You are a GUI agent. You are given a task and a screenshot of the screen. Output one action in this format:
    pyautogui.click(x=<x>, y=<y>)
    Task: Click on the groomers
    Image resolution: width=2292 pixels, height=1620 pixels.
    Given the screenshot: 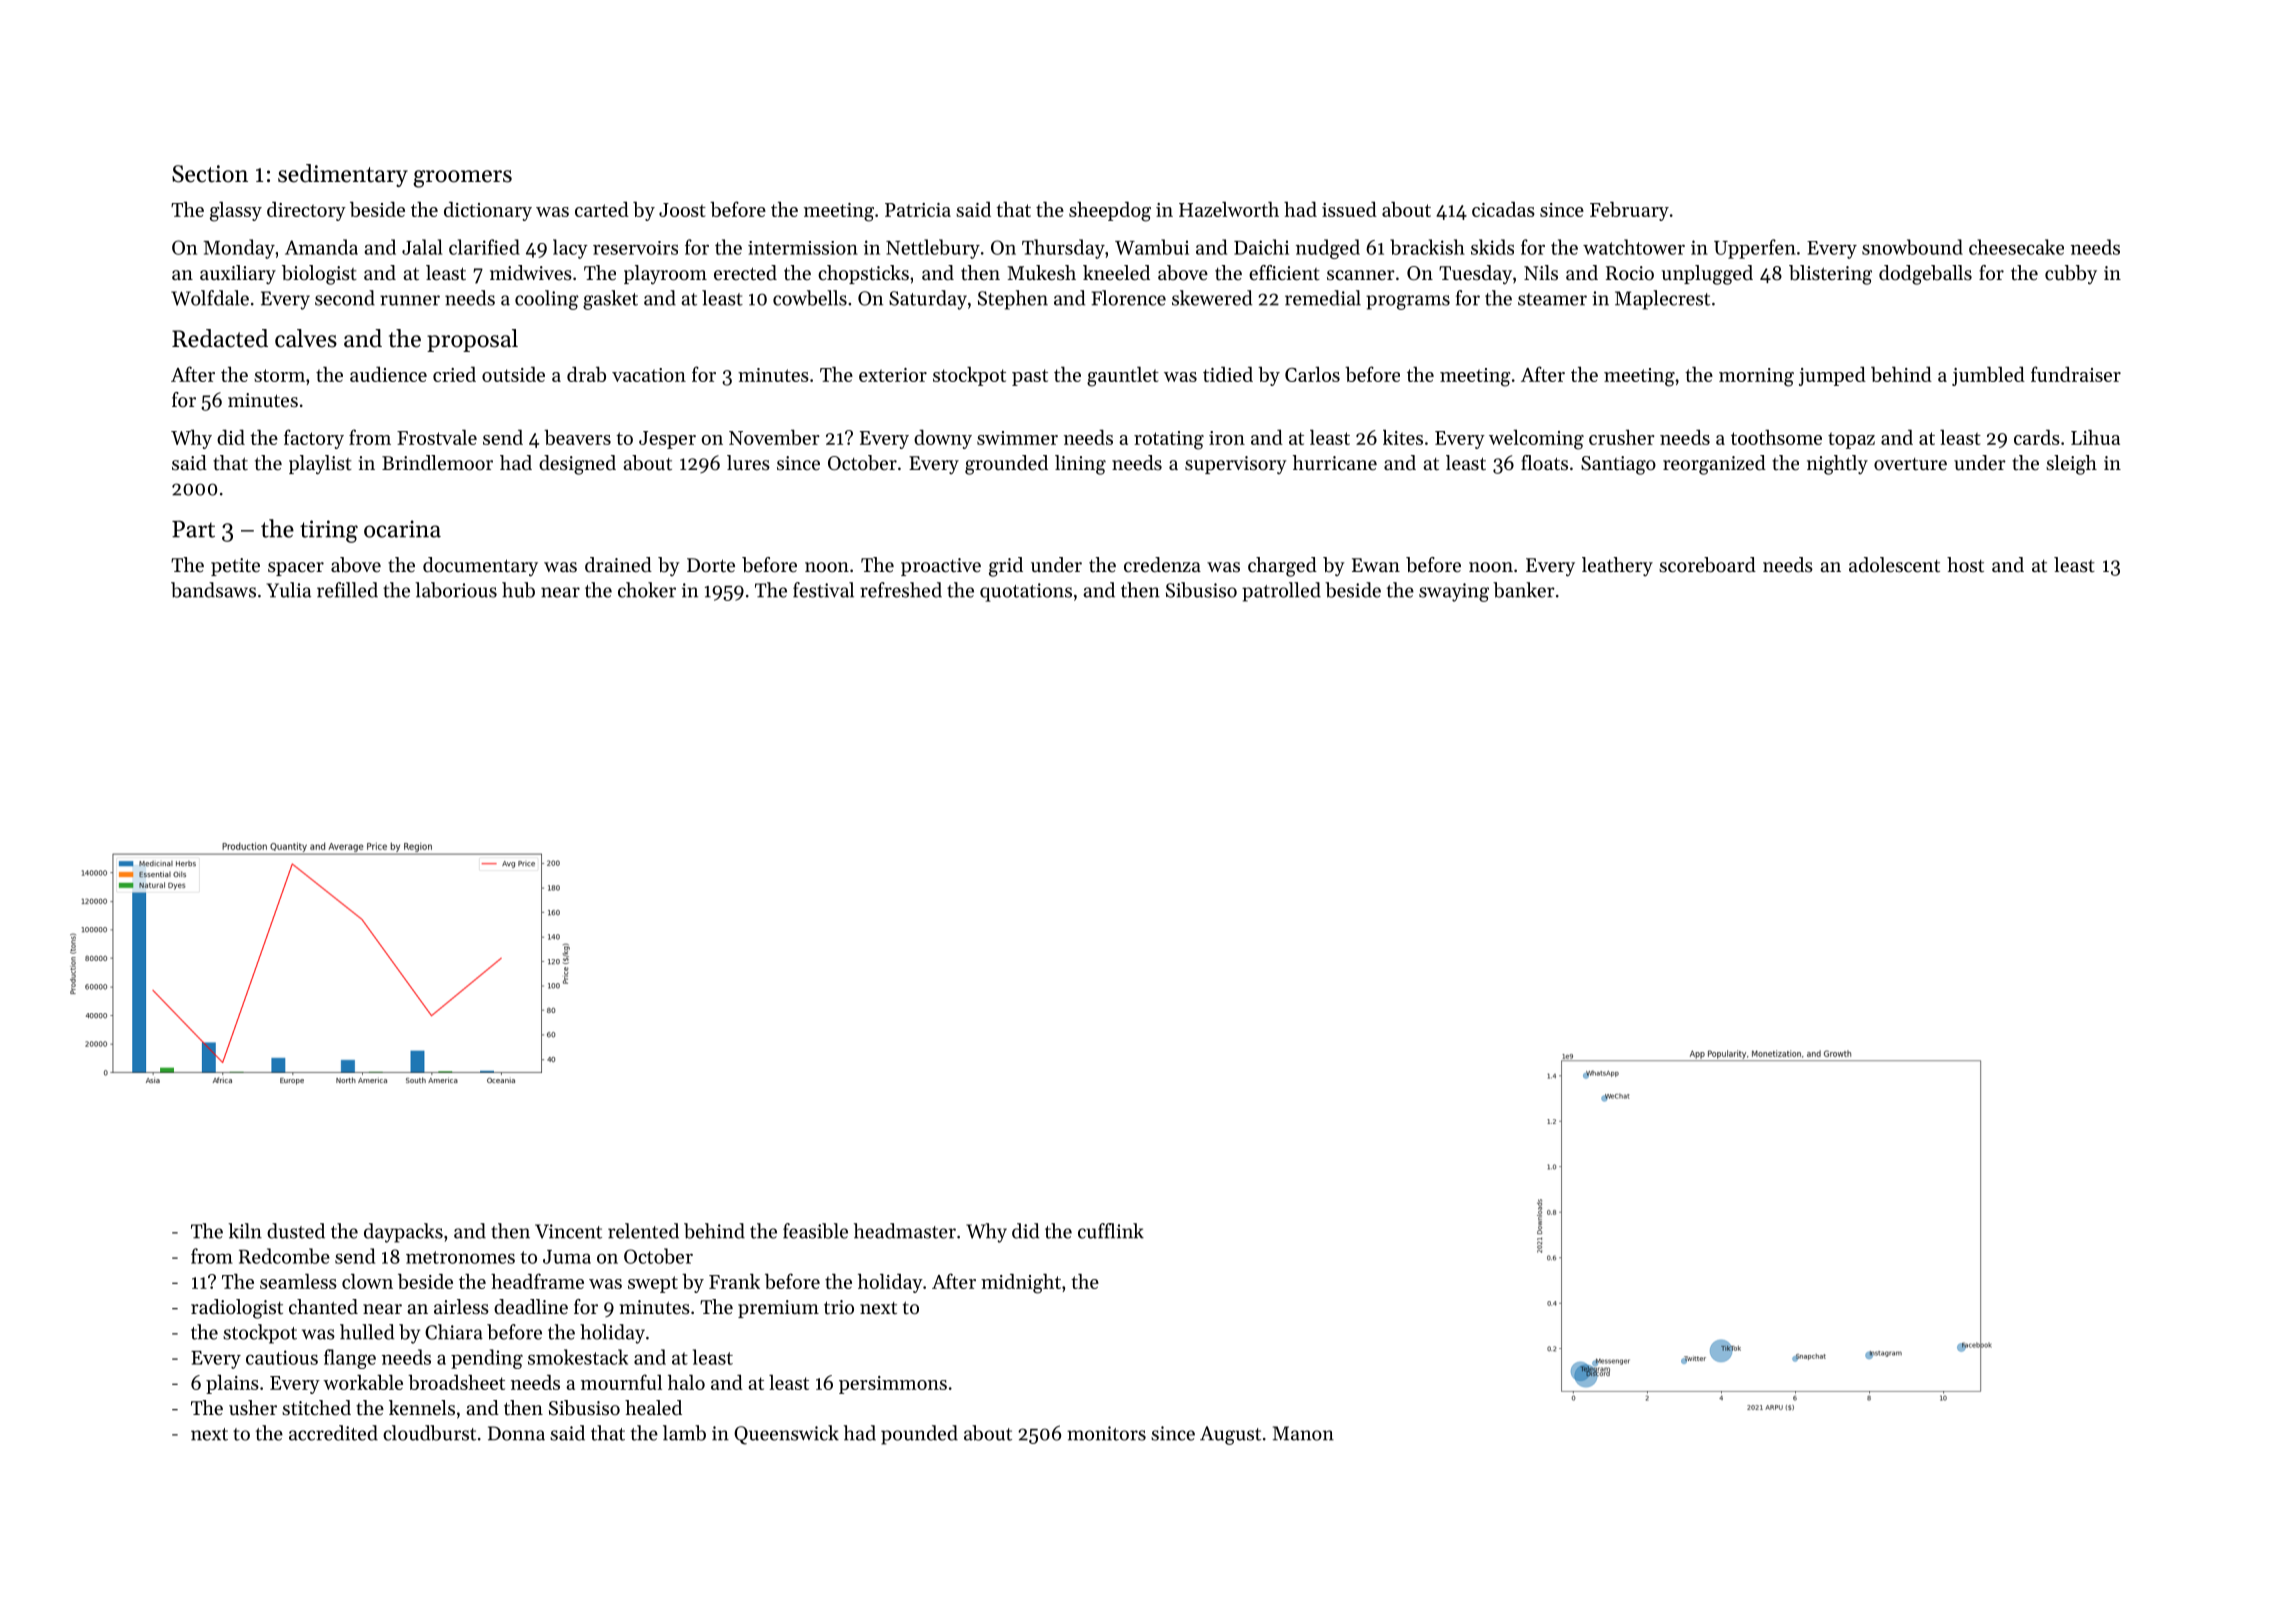 What is the action you would take?
    pyautogui.click(x=462, y=179)
